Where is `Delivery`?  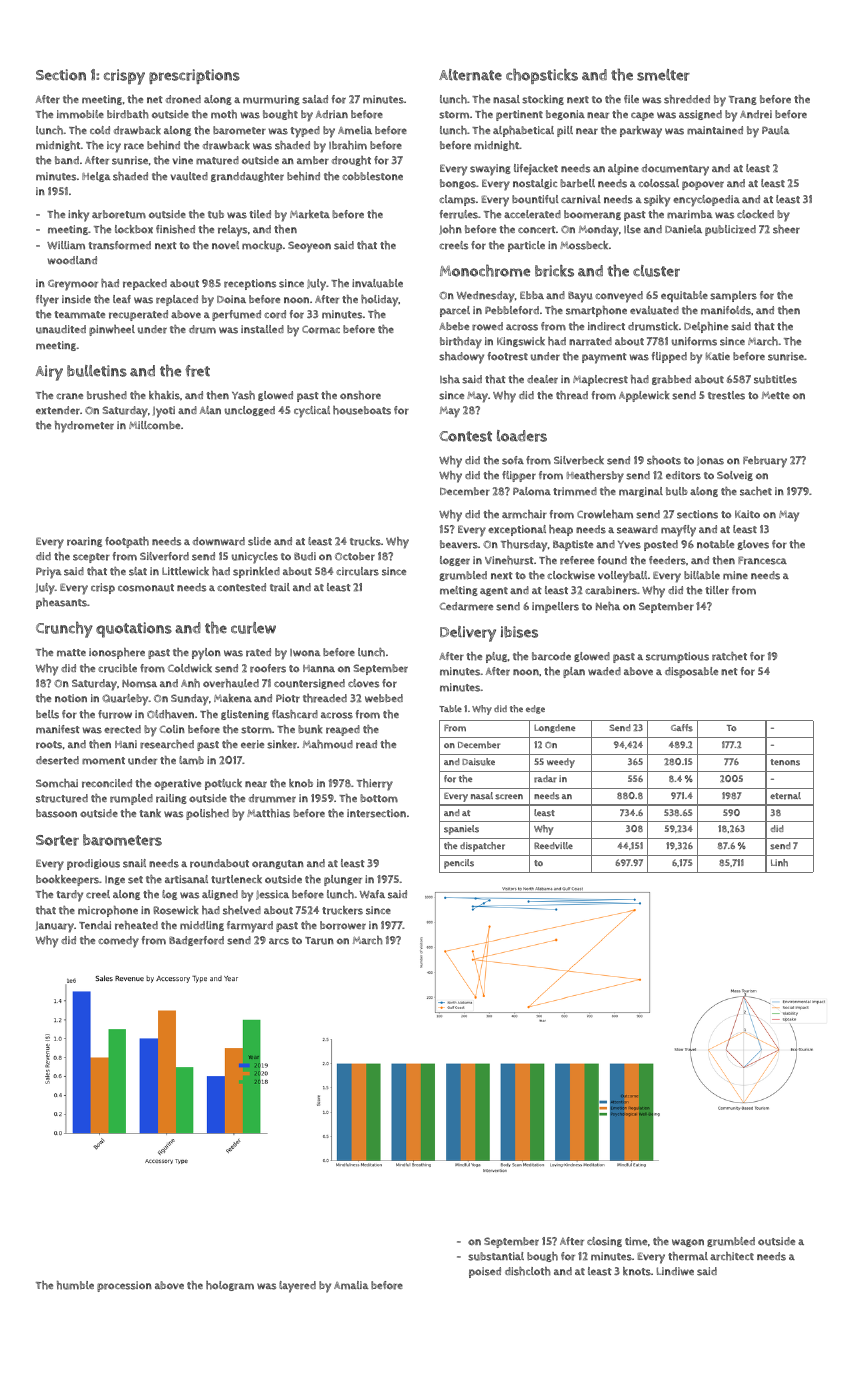
Delivery is located at coordinates (468, 634).
